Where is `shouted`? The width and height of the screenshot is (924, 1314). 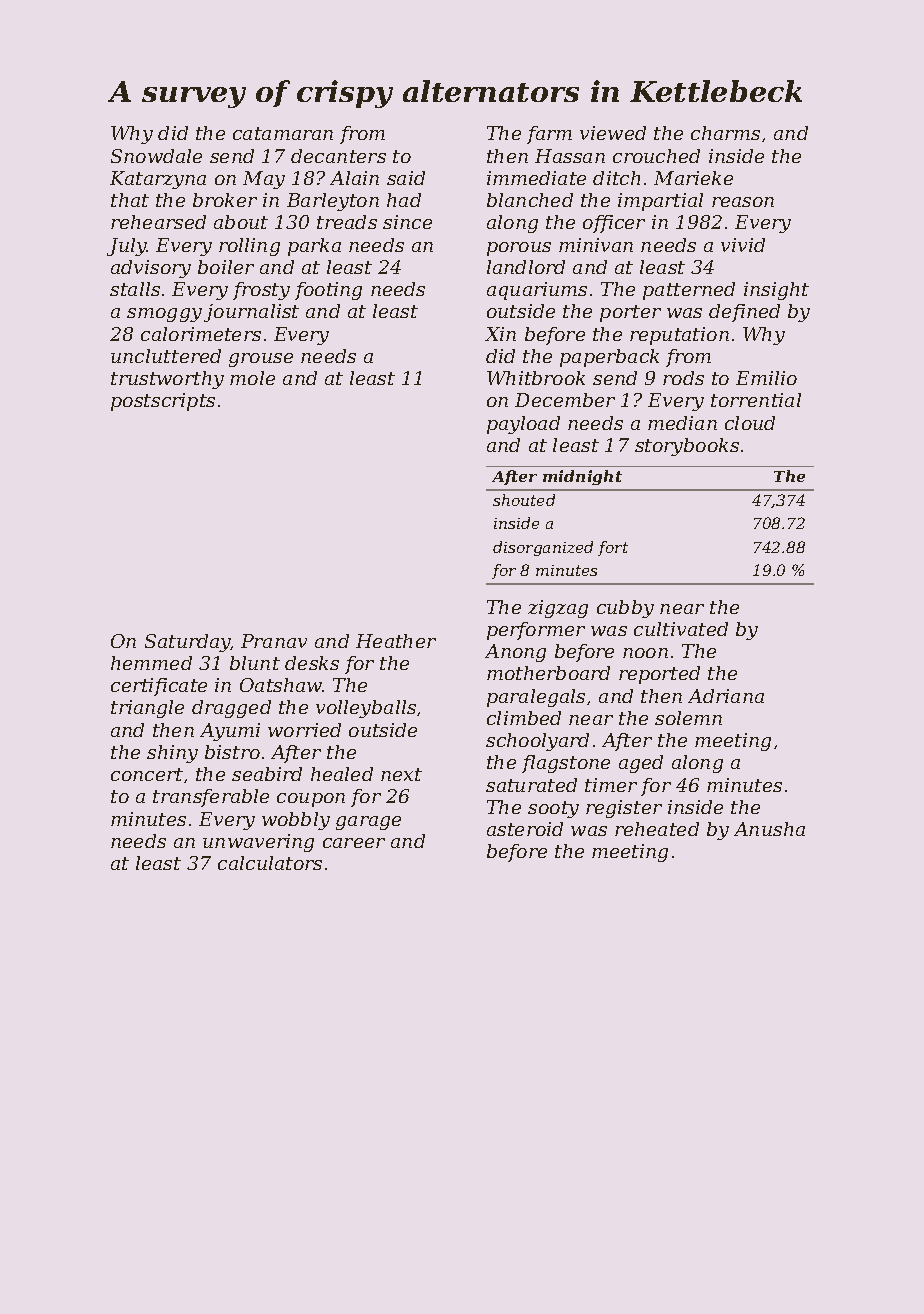 shouted is located at coordinates (524, 500).
